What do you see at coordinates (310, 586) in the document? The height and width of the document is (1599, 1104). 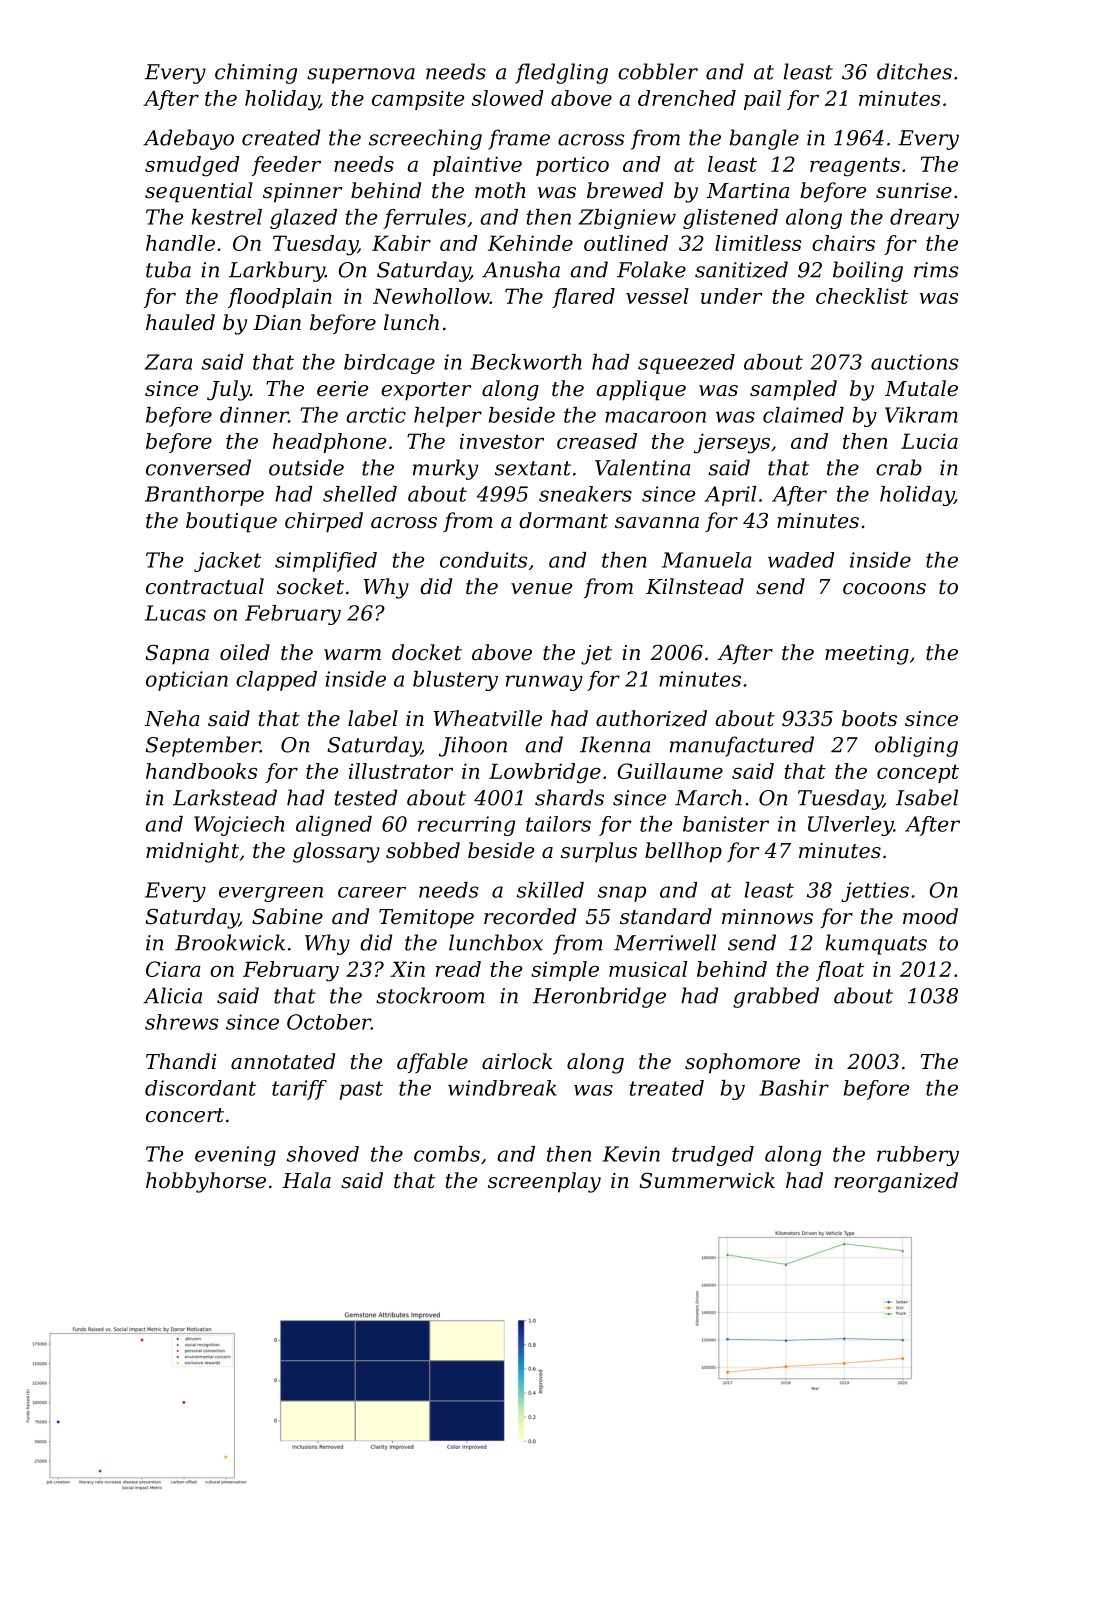 I see `socket` at bounding box center [310, 586].
